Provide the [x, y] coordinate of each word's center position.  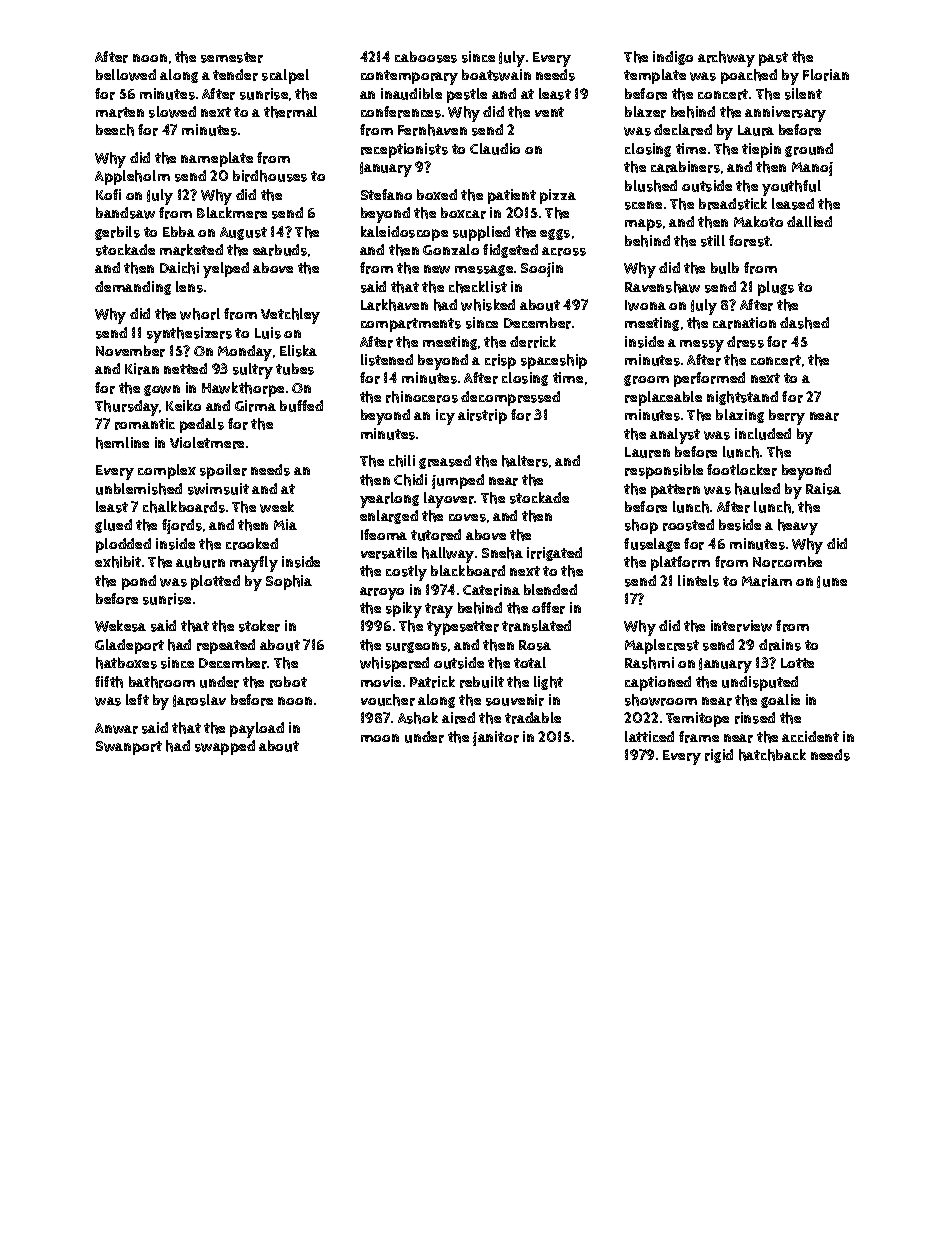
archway [726, 59]
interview [741, 626]
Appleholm [132, 177]
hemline [122, 443]
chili [402, 461]
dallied [809, 221]
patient [512, 196]
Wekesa [120, 626]
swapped [225, 747]
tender [235, 75]
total [530, 662]
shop [641, 526]
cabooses [426, 57]
